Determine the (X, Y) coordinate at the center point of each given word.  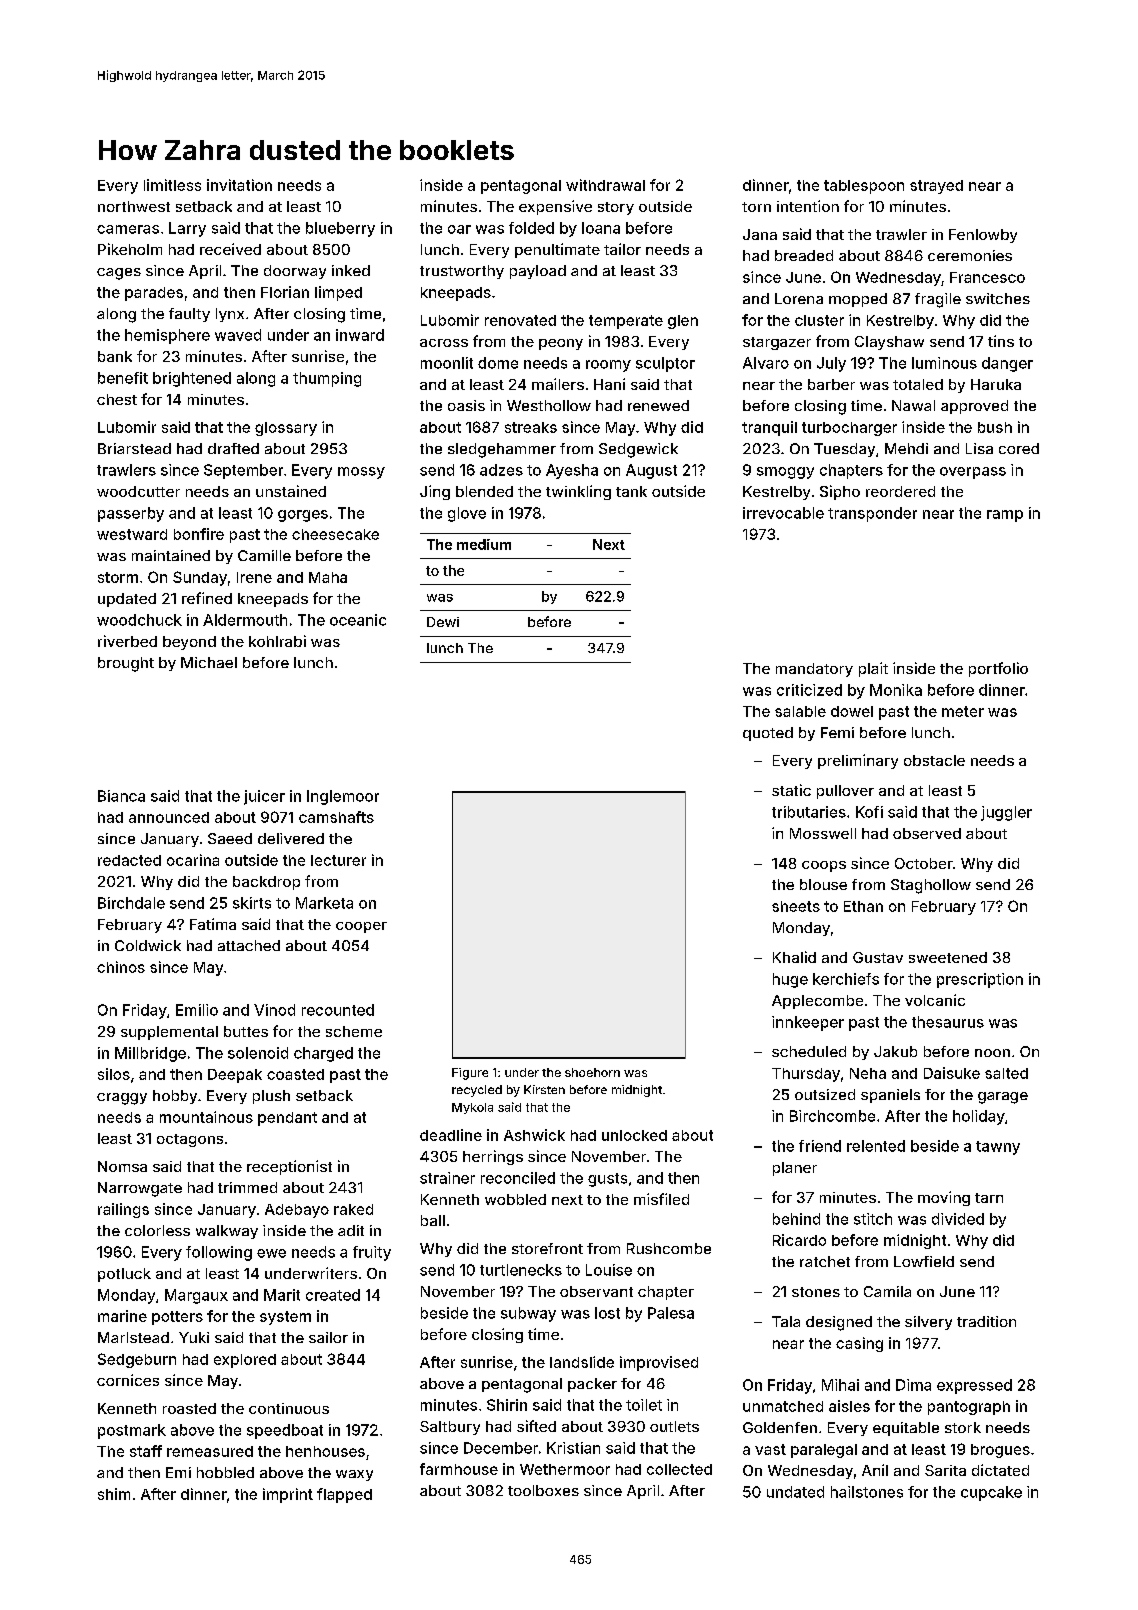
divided (958, 1219)
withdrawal (605, 185)
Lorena (799, 298)
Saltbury (450, 1428)
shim (114, 1494)
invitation (239, 185)
